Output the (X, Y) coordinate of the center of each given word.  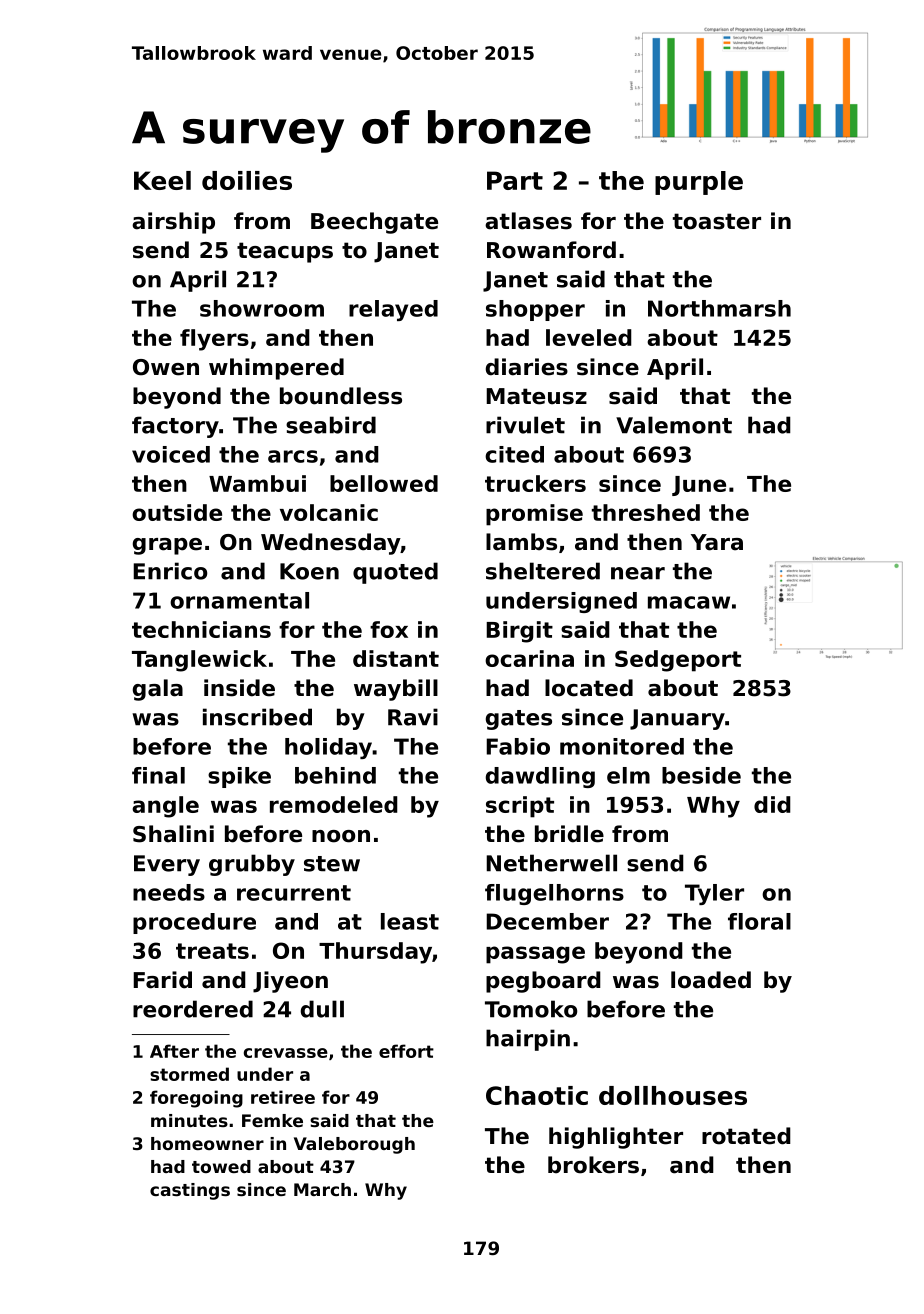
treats (212, 951)
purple (699, 183)
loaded (711, 980)
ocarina (529, 658)
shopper (535, 310)
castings (190, 1191)
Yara (717, 542)
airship (173, 223)
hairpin (528, 1040)
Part (515, 180)
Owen (166, 367)
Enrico (170, 571)
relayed (393, 310)
